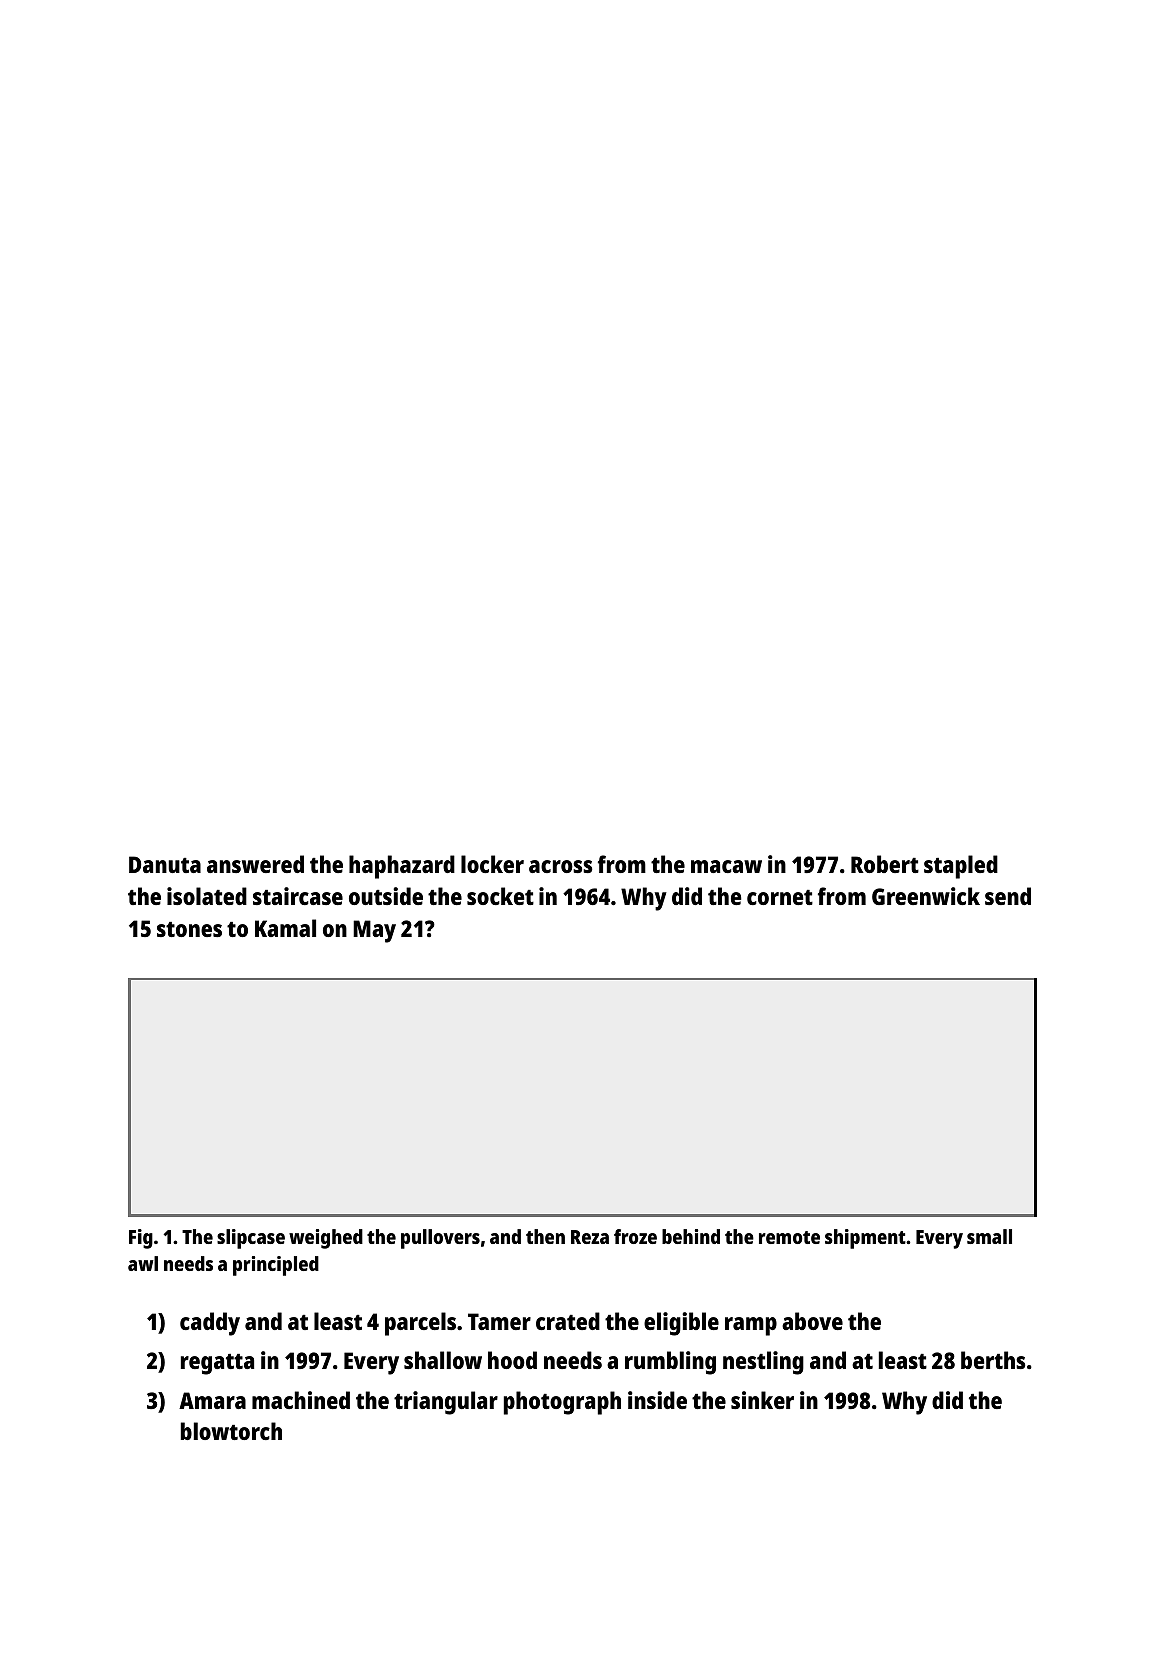 Image resolution: width=1165 pixels, height=1654 pixels. Describe the element at coordinates (298, 896) in the screenshot. I see `staircase` at that location.
